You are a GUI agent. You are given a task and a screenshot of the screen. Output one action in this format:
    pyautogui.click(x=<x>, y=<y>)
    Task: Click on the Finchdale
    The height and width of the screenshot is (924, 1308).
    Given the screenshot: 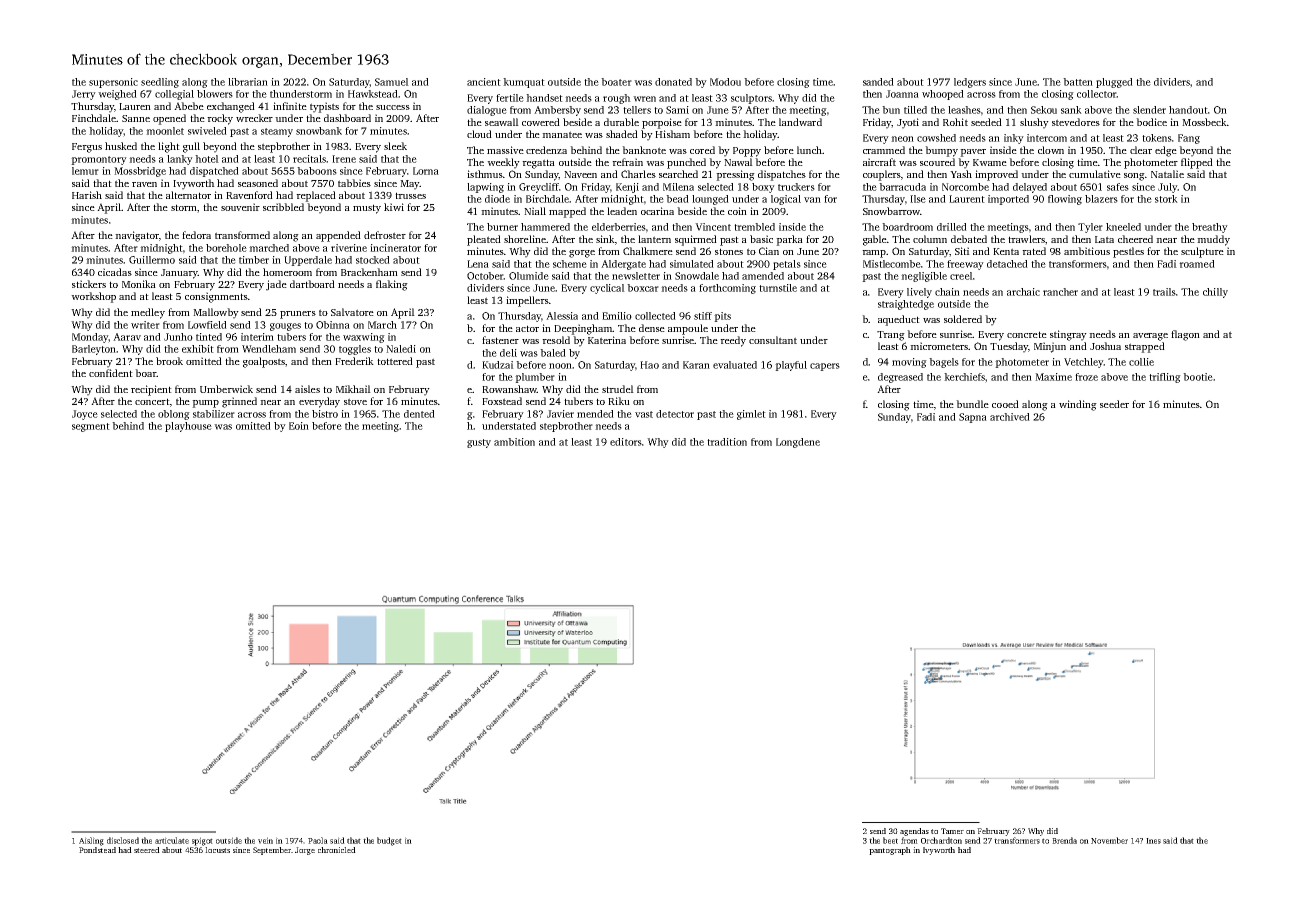 What is the action you would take?
    pyautogui.click(x=94, y=118)
